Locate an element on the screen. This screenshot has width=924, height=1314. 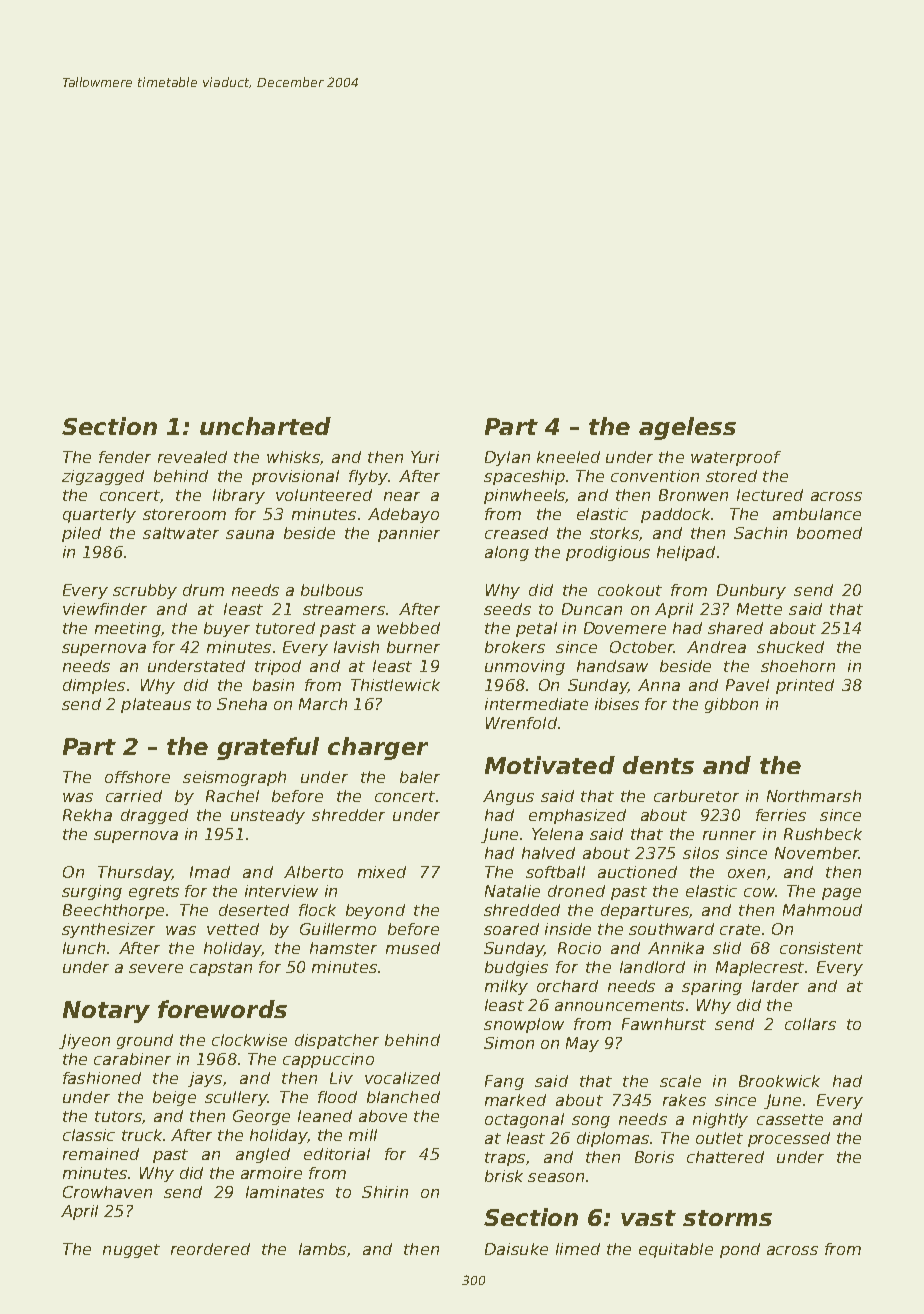
uncharted is located at coordinates (265, 426).
